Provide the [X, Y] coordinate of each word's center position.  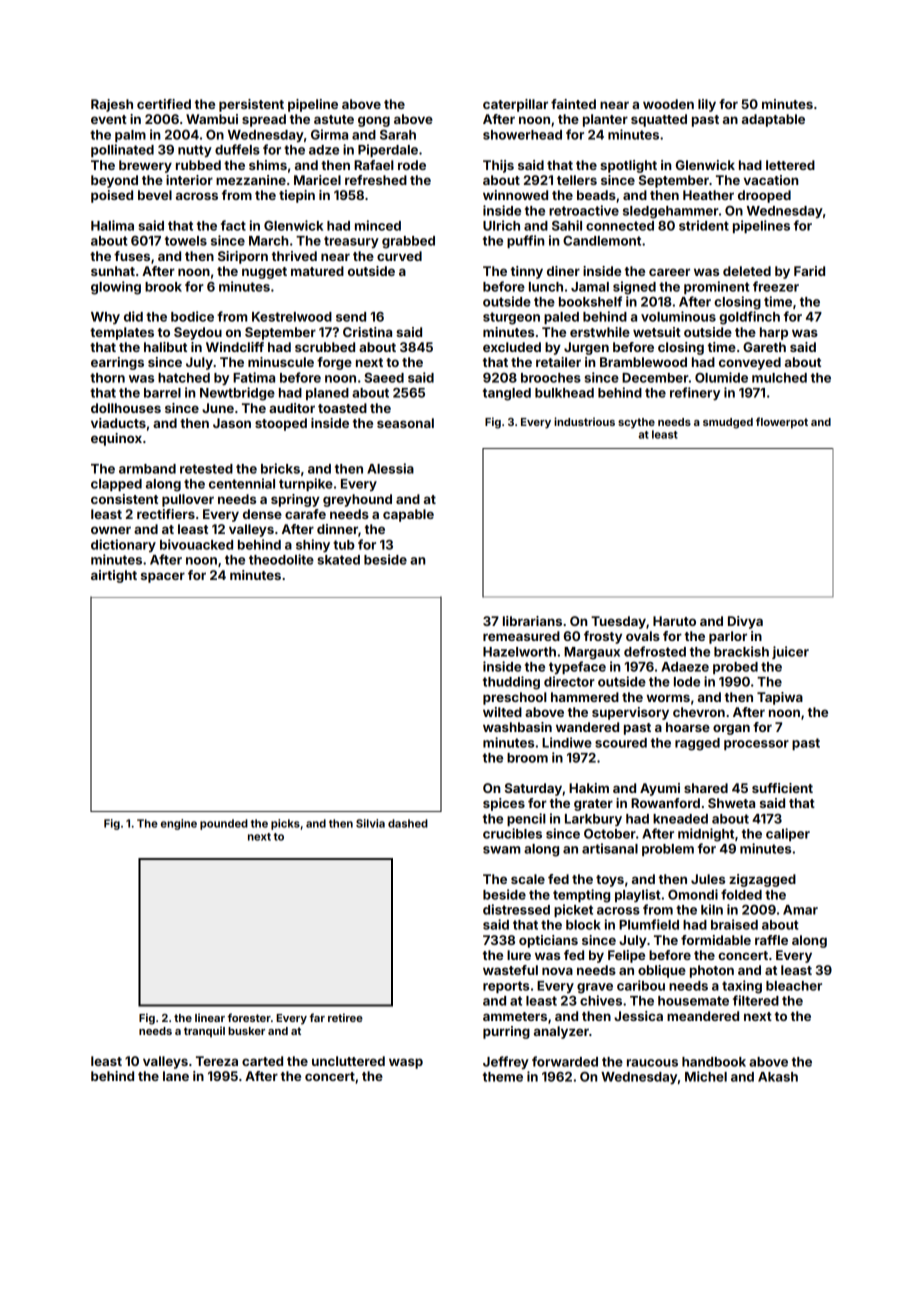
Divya [745, 622]
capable [408, 515]
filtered [756, 1000]
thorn [107, 378]
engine [179, 824]
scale [528, 879]
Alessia [390, 468]
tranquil [204, 1031]
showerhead [522, 135]
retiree [345, 1017]
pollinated [122, 150]
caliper [788, 834]
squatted [659, 120]
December [655, 378]
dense [262, 514]
